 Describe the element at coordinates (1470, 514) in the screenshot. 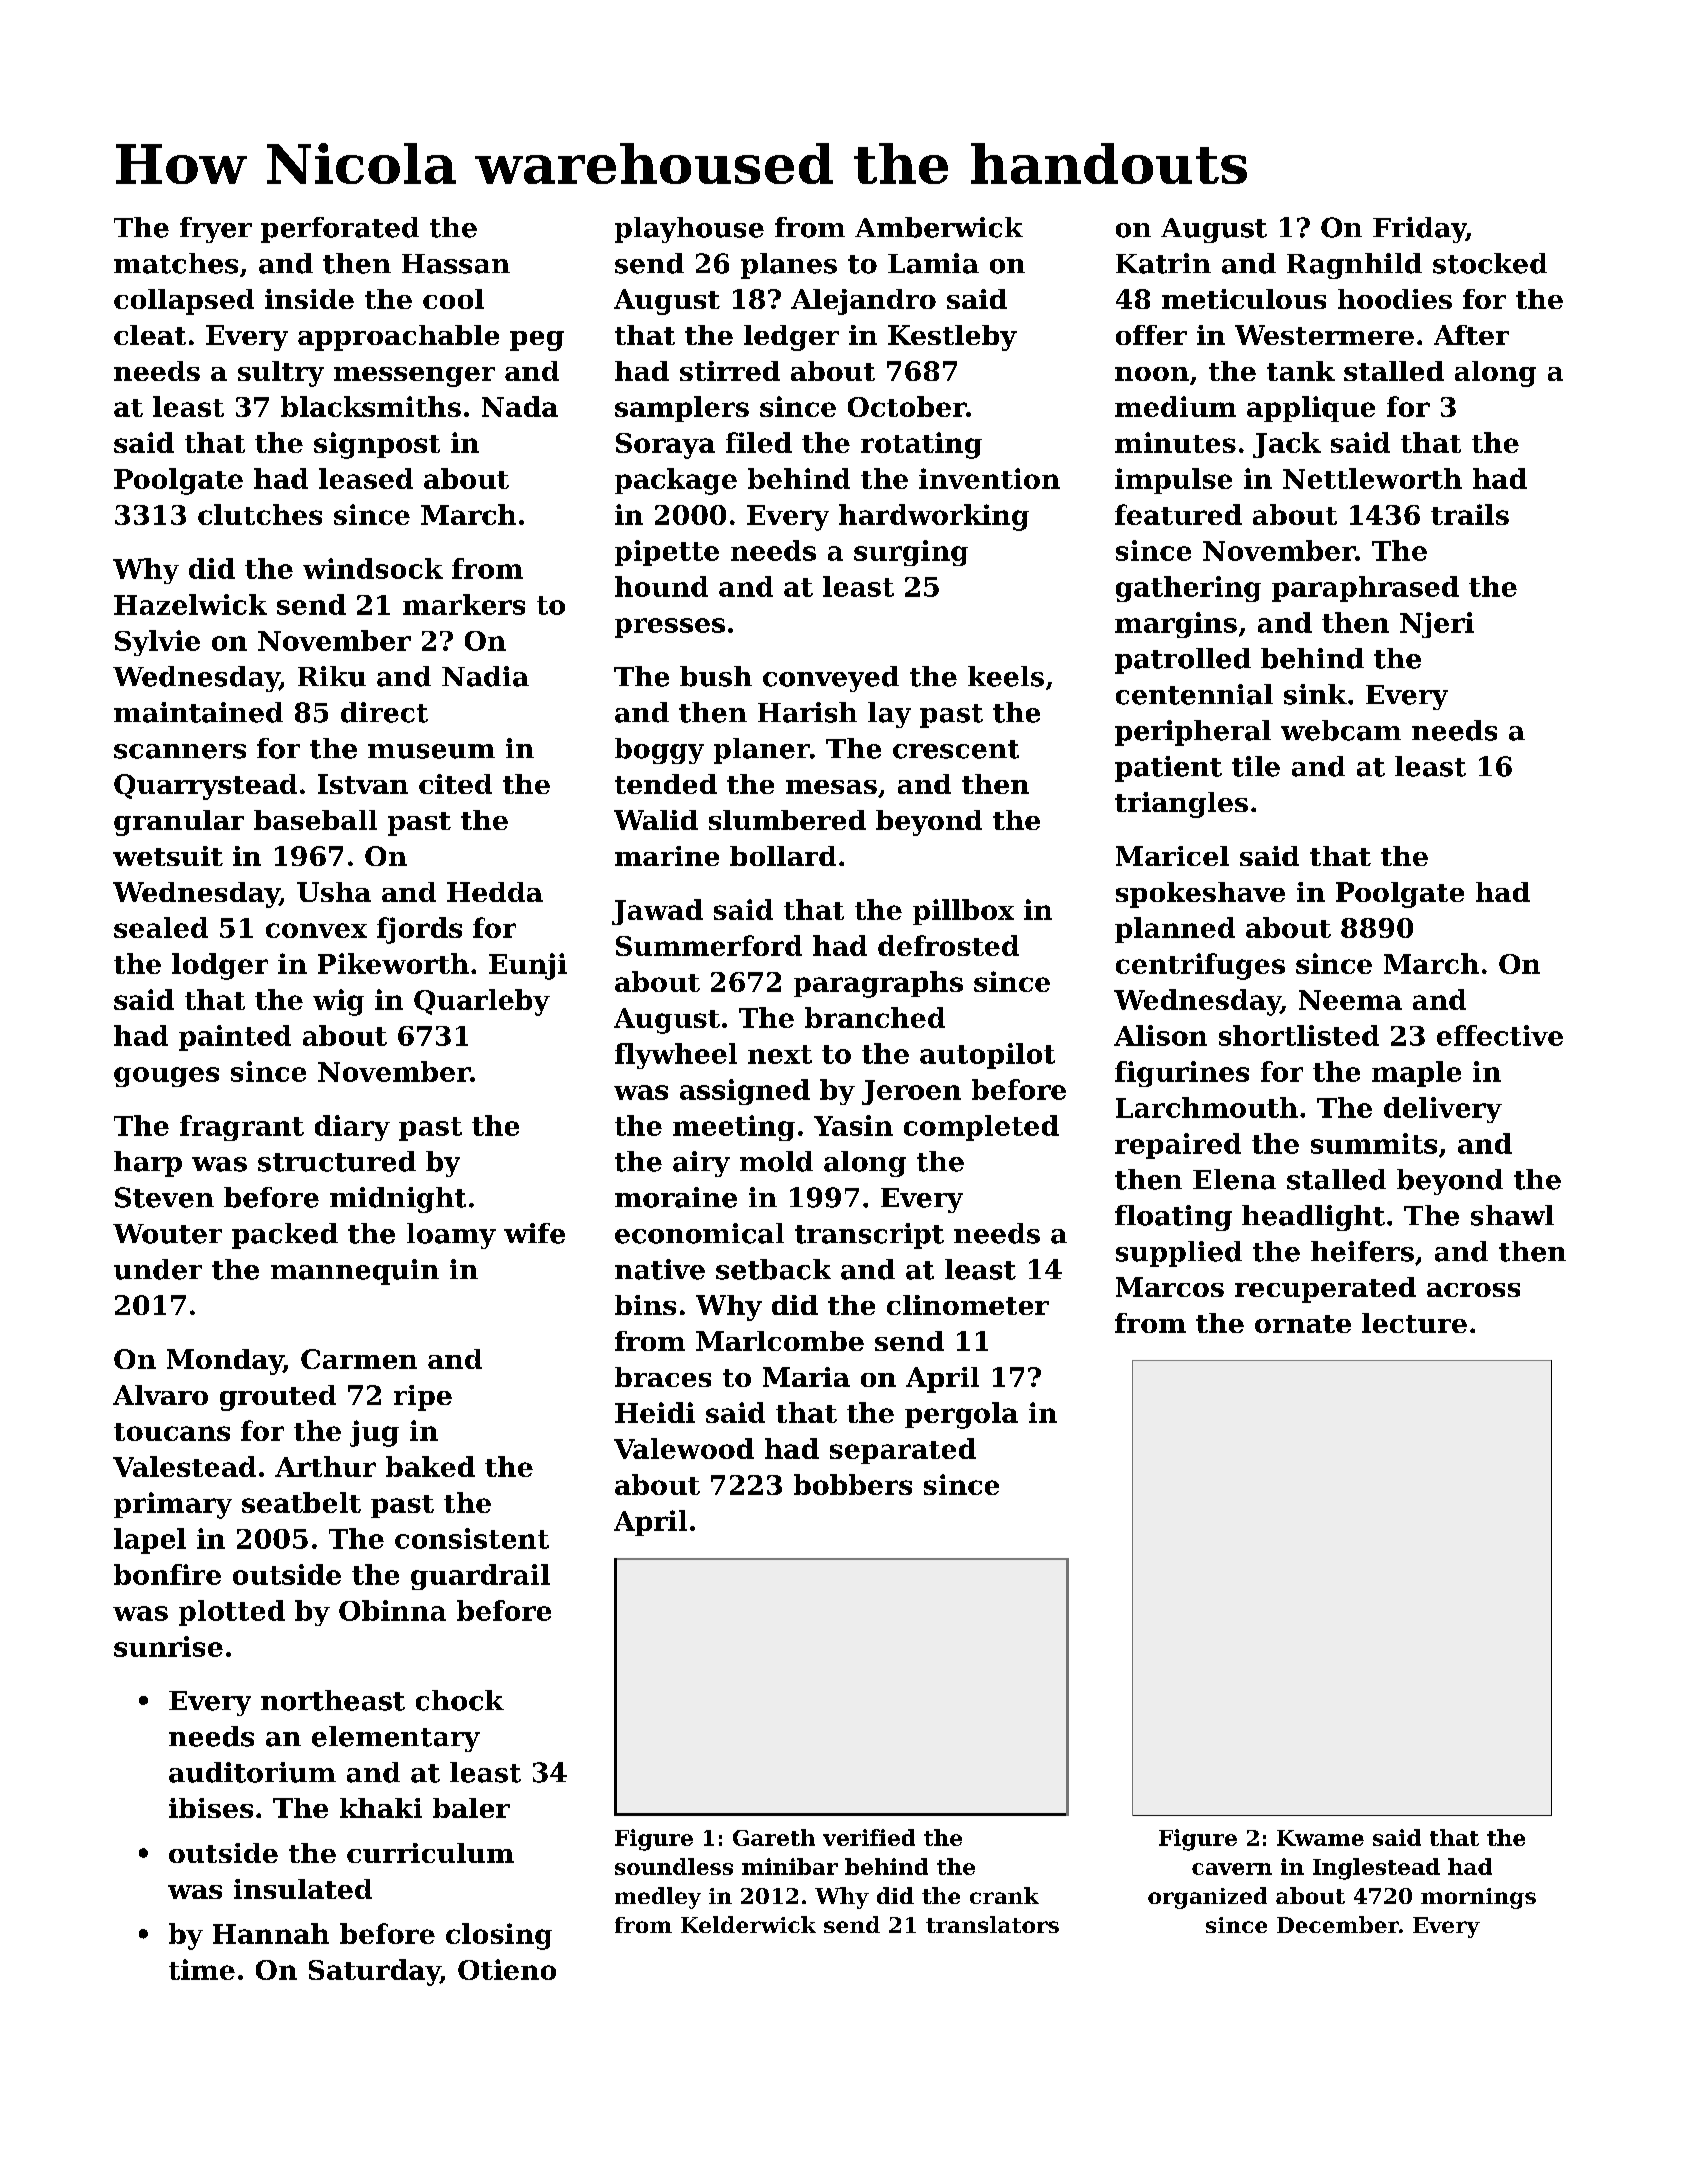

I see `trails` at that location.
